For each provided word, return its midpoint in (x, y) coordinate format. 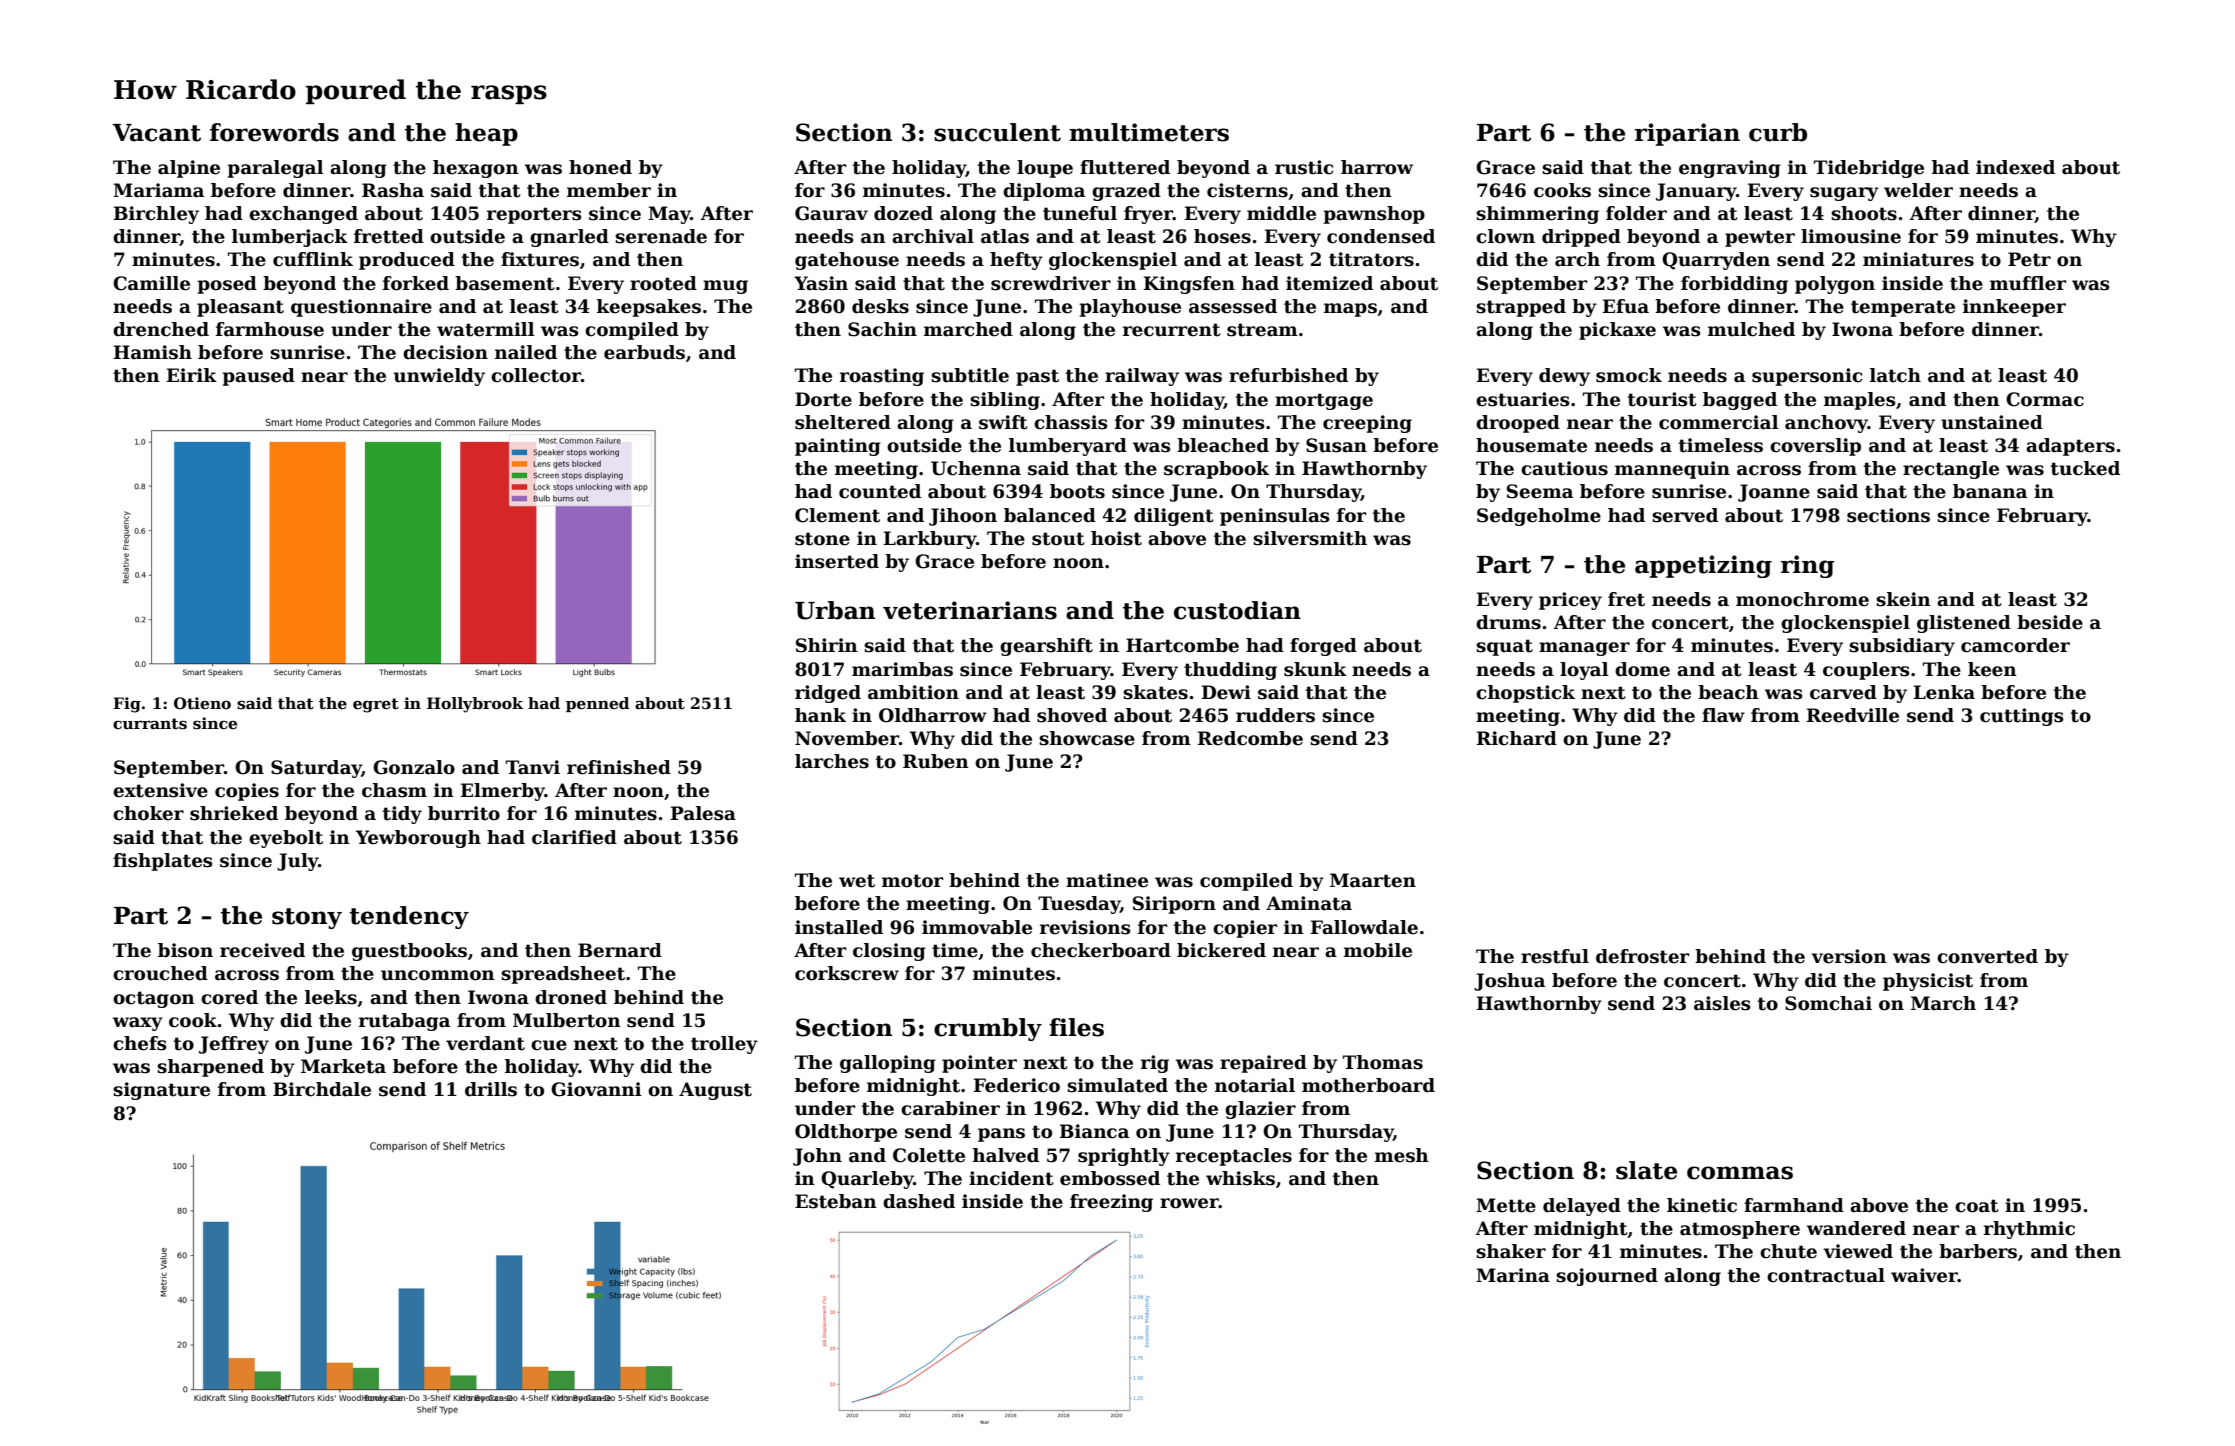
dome (1642, 669)
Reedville (1853, 715)
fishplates (163, 862)
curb (1778, 132)
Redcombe (1250, 738)
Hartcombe (1182, 645)
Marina (1513, 1275)
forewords (274, 132)
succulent (997, 132)
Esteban (836, 1201)
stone (822, 539)
